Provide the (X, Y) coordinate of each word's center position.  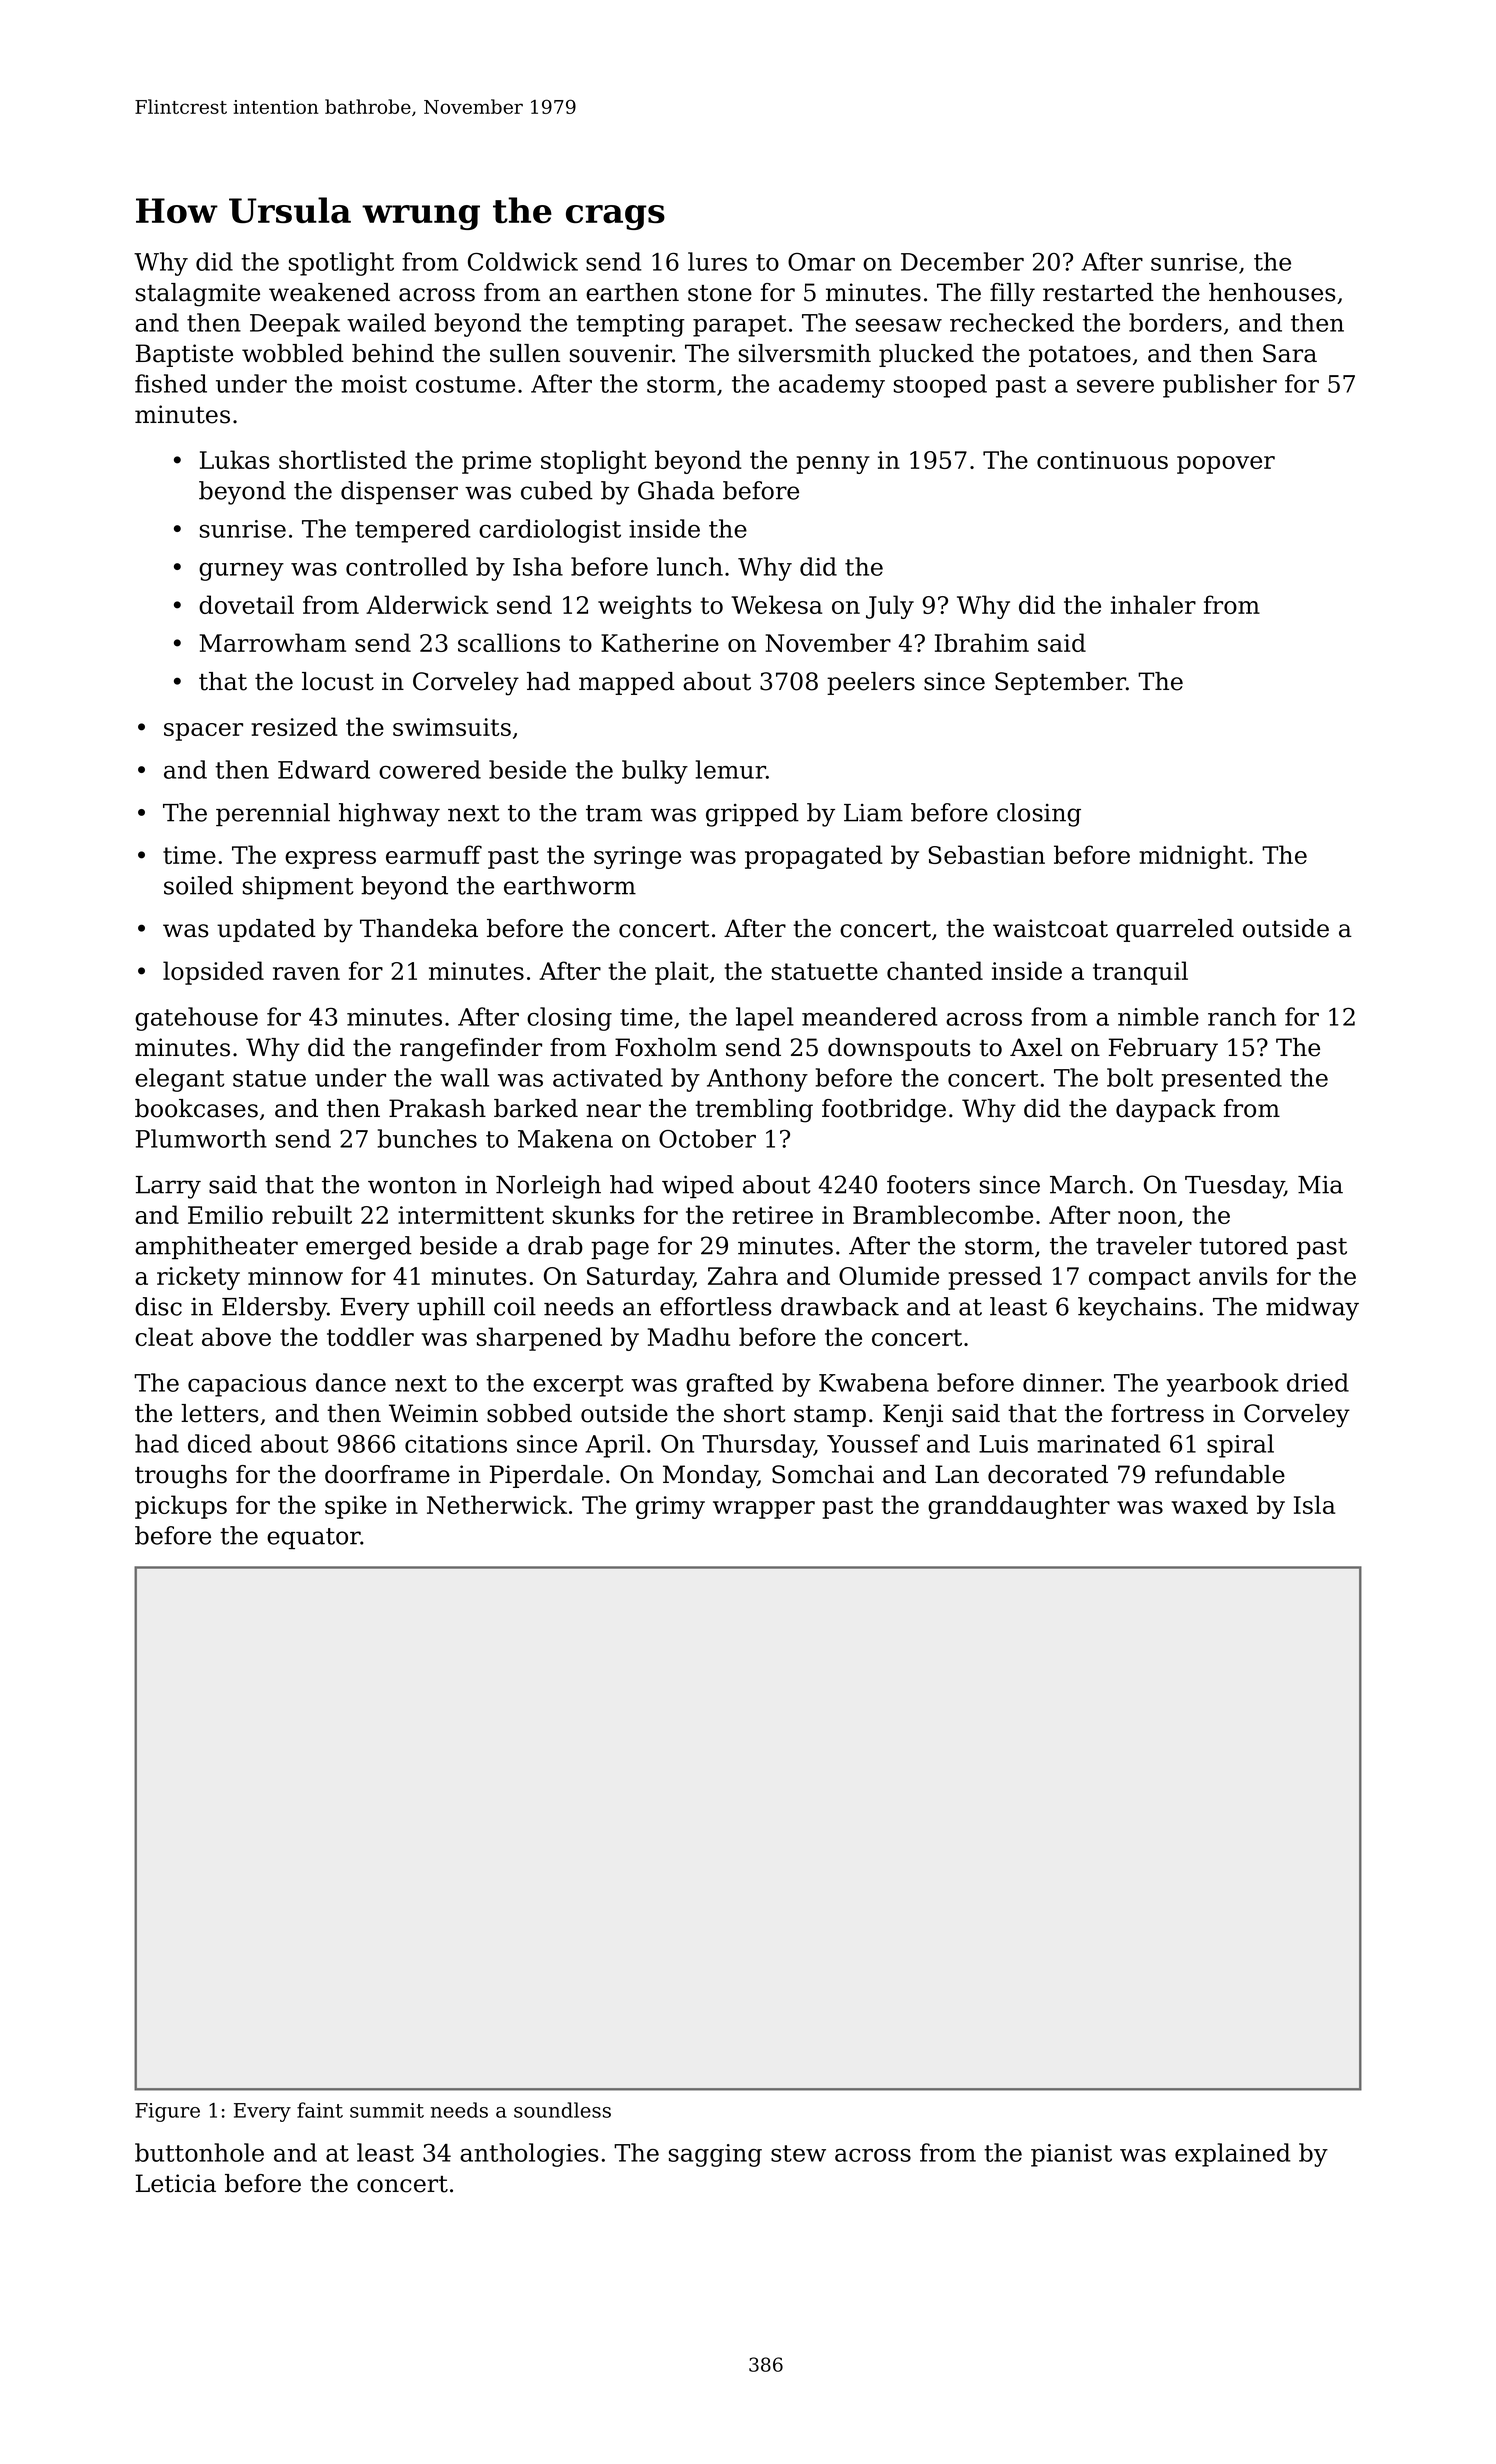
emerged (359, 1248)
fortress (1157, 1413)
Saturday (640, 1278)
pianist (1071, 2155)
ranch (1242, 1016)
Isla (1314, 1504)
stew (798, 2153)
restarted (1098, 292)
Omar (821, 262)
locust (338, 681)
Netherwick (497, 1504)
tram (614, 813)
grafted (730, 1385)
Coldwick (523, 261)
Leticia (176, 2183)
